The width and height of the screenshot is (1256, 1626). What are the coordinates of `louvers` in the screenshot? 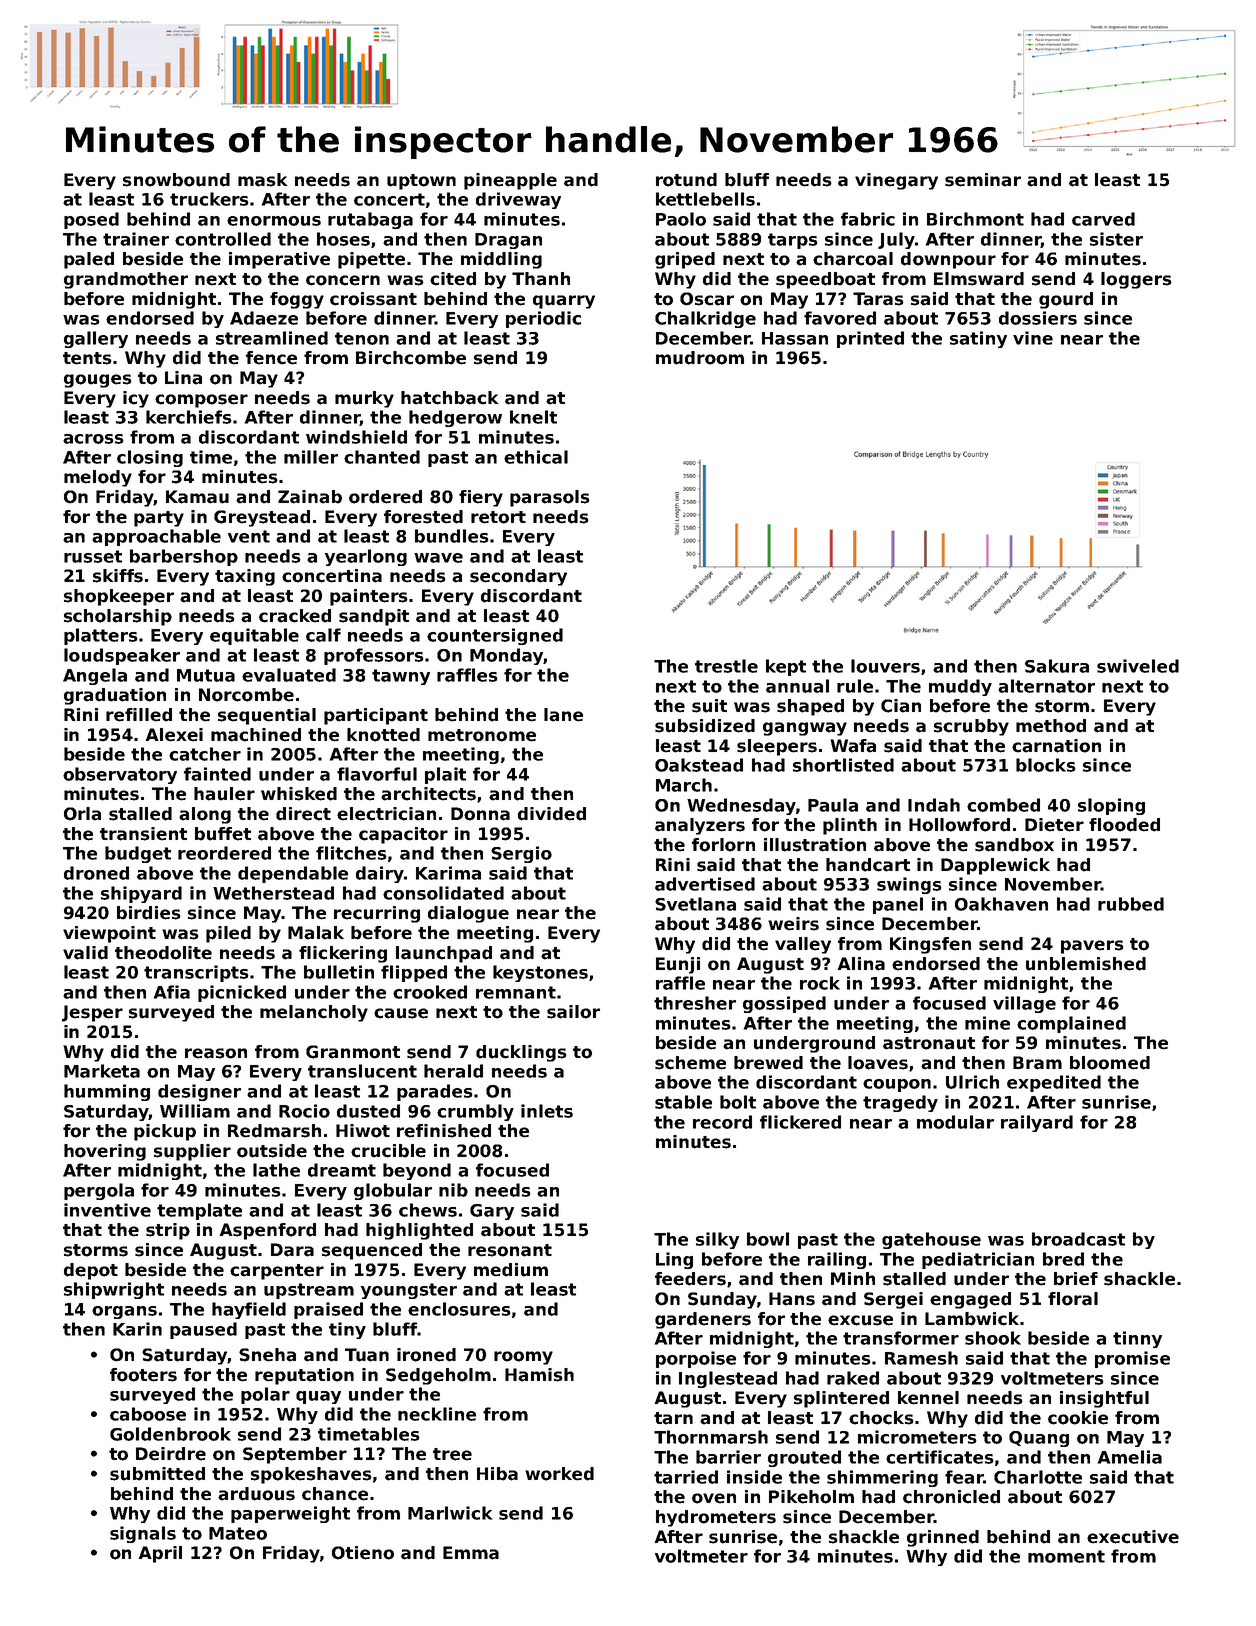 It's located at (885, 666).
